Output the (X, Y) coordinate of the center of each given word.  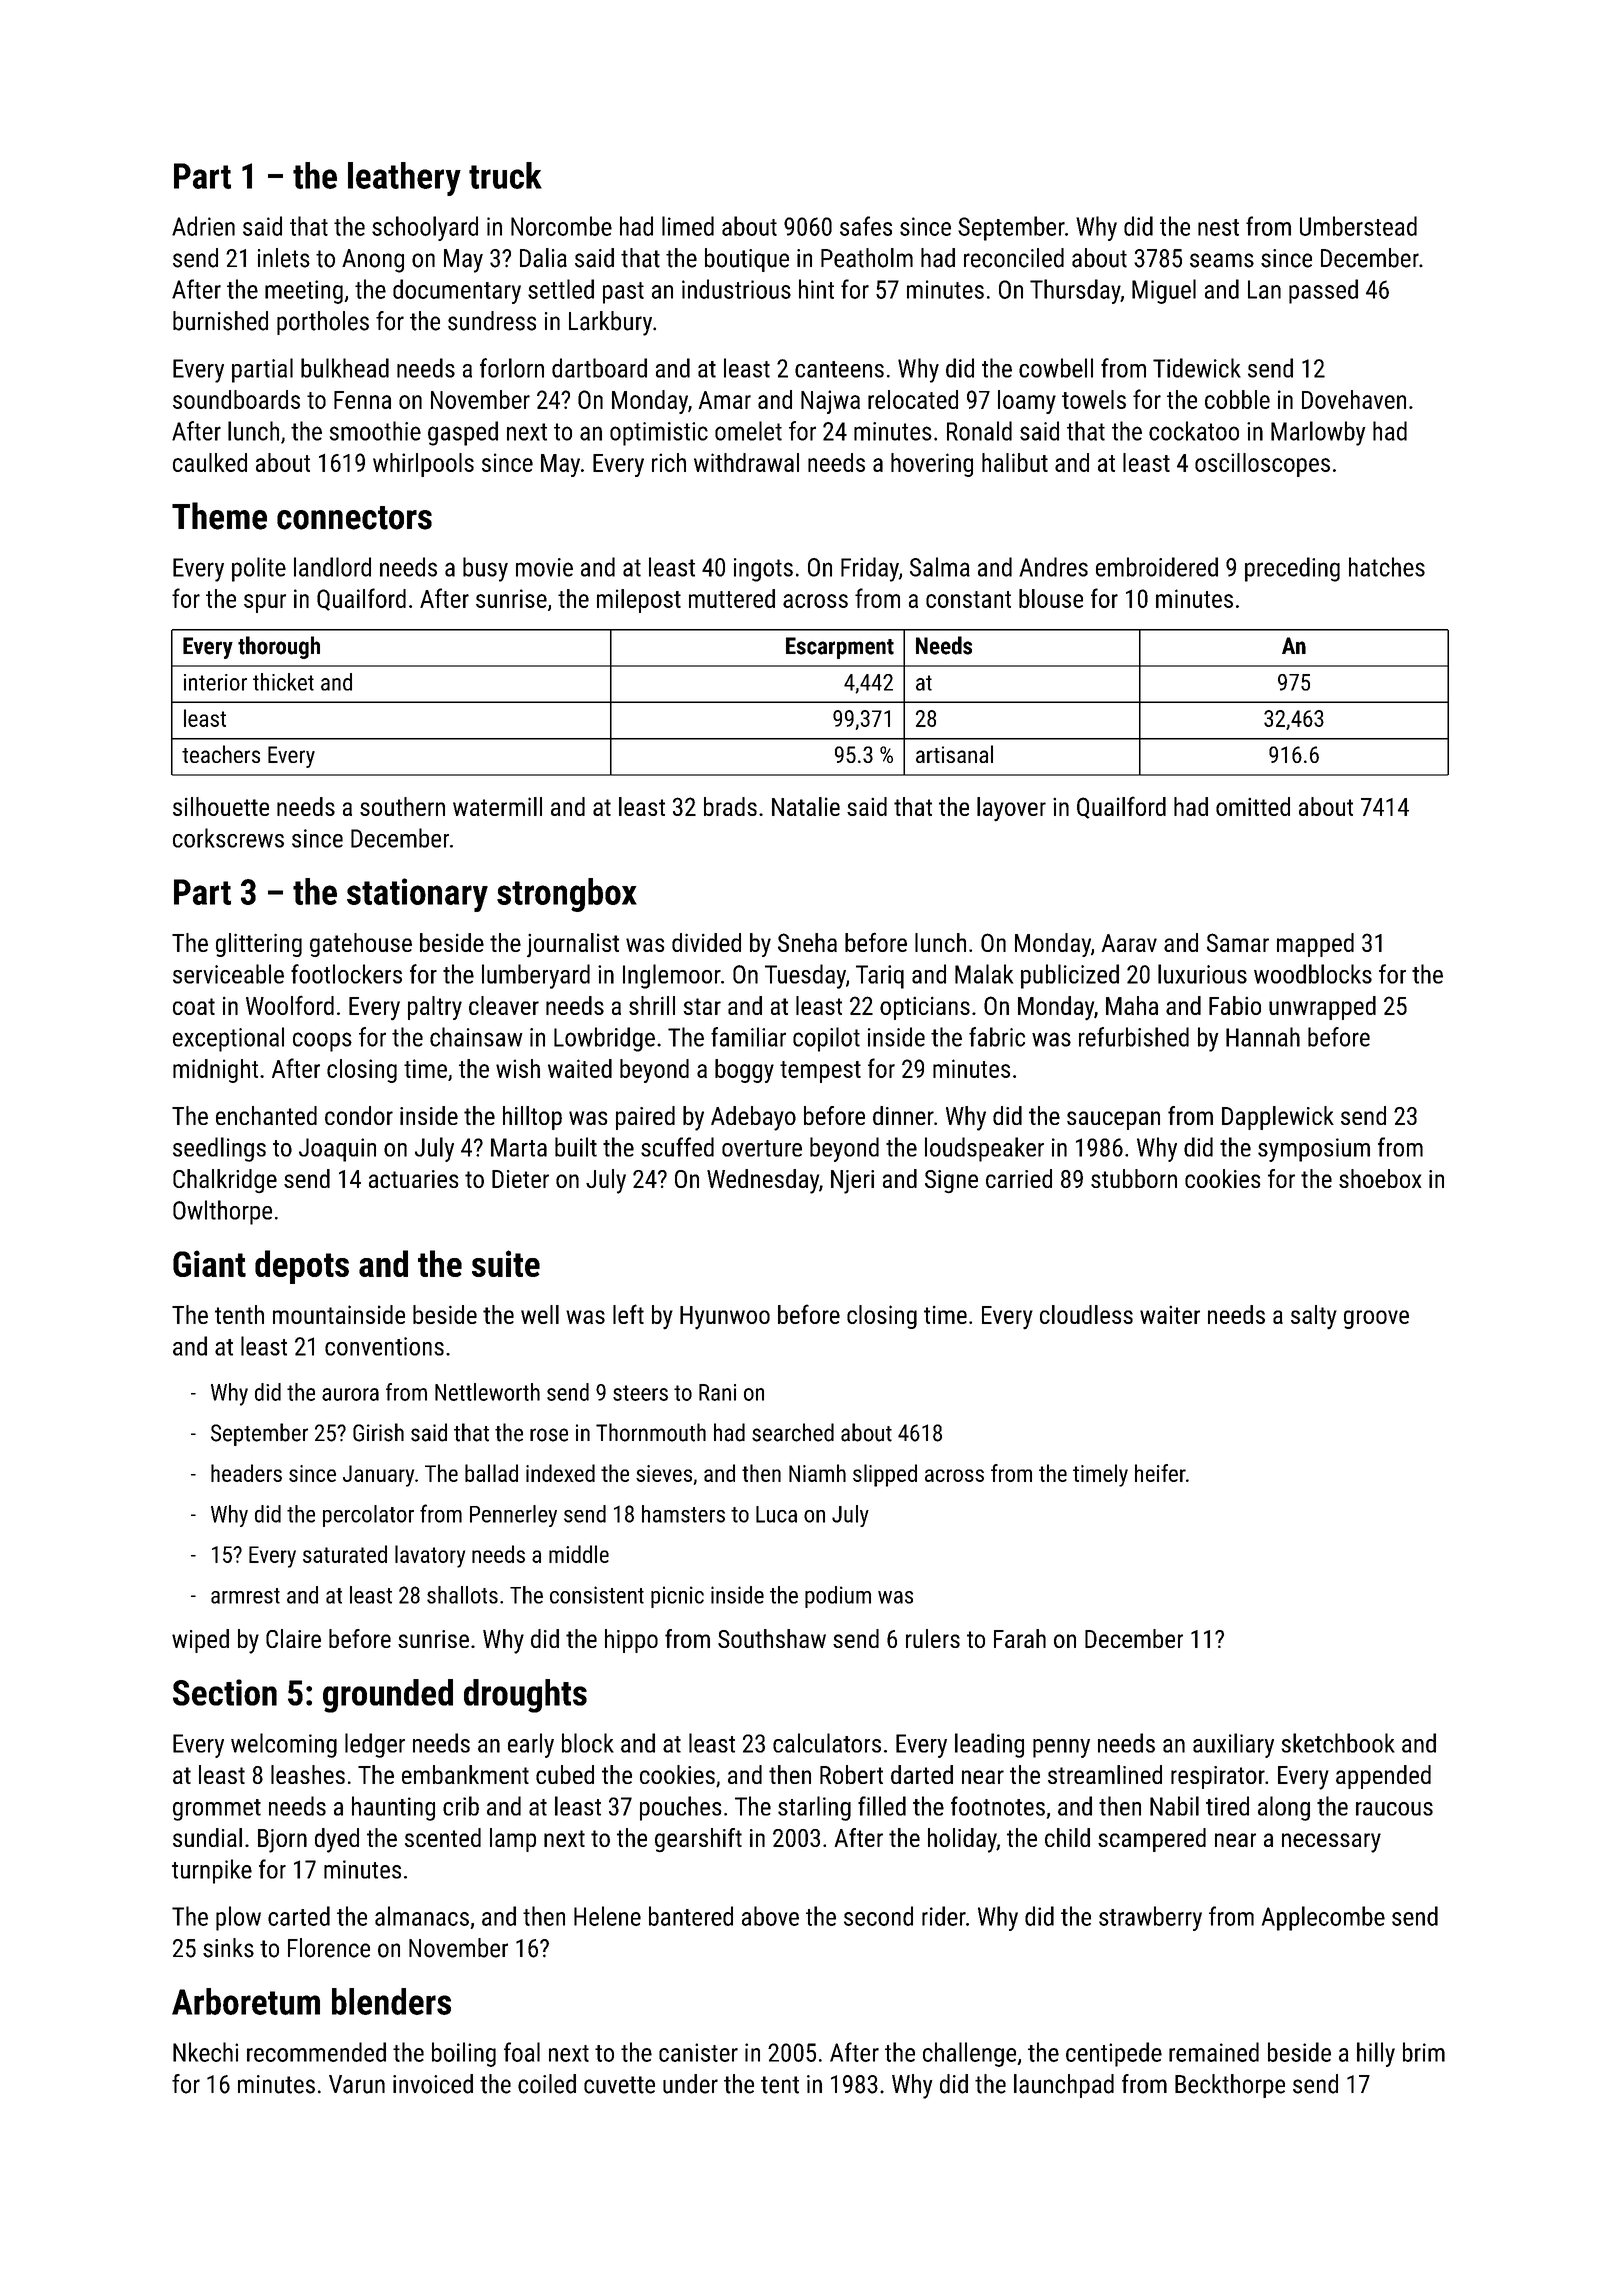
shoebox (1380, 1178)
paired (645, 1118)
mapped (1315, 945)
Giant (209, 1263)
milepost (639, 601)
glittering (259, 945)
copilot (826, 1039)
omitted (1253, 806)
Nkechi (205, 2052)
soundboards (236, 399)
